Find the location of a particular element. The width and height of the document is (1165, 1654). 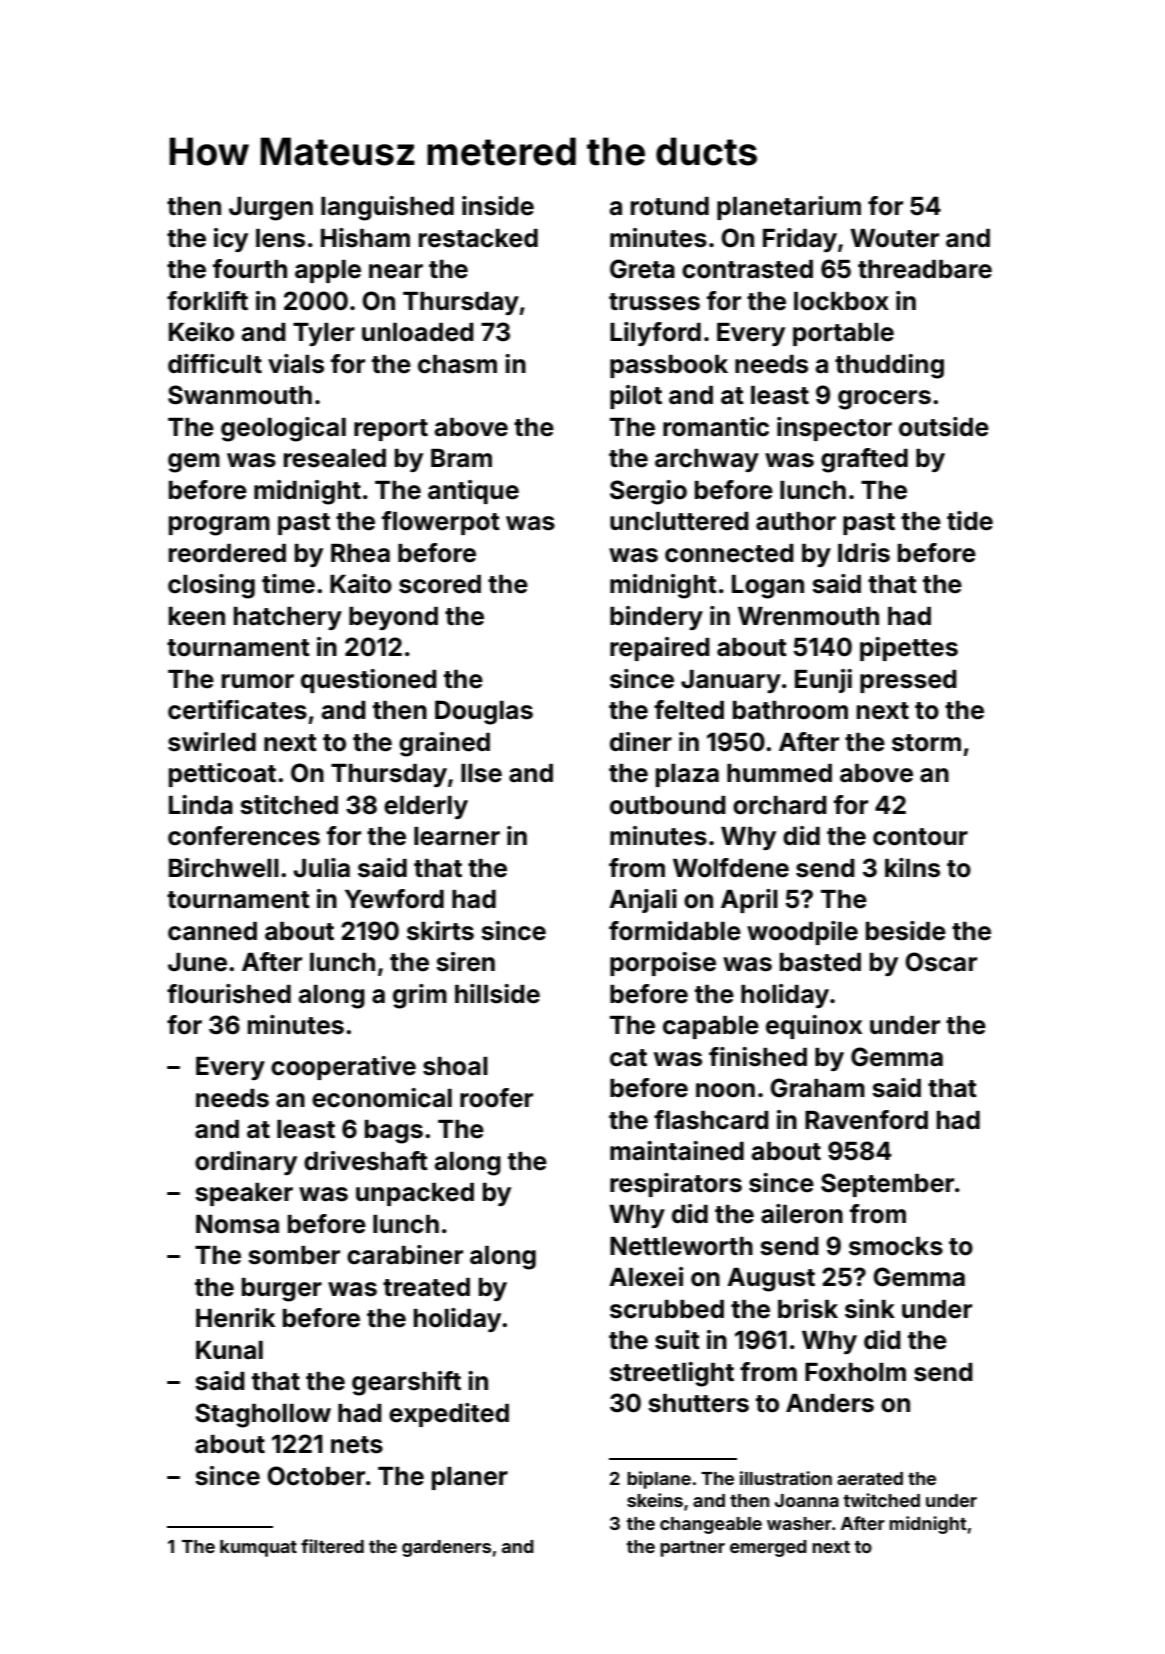

kilns is located at coordinates (912, 868).
